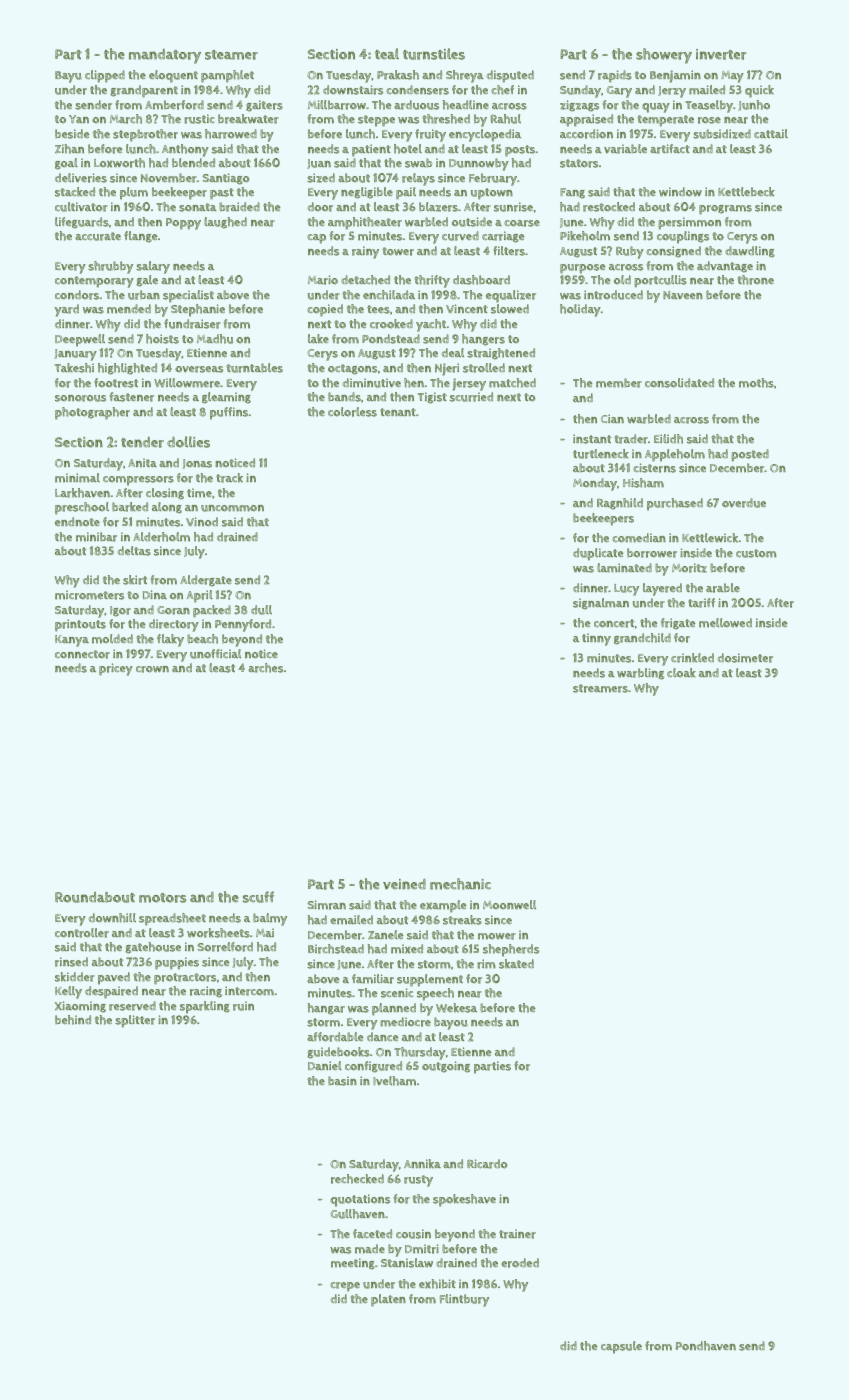 The height and width of the screenshot is (1400, 849). Describe the element at coordinates (664, 56) in the screenshot. I see `showery` at that location.
